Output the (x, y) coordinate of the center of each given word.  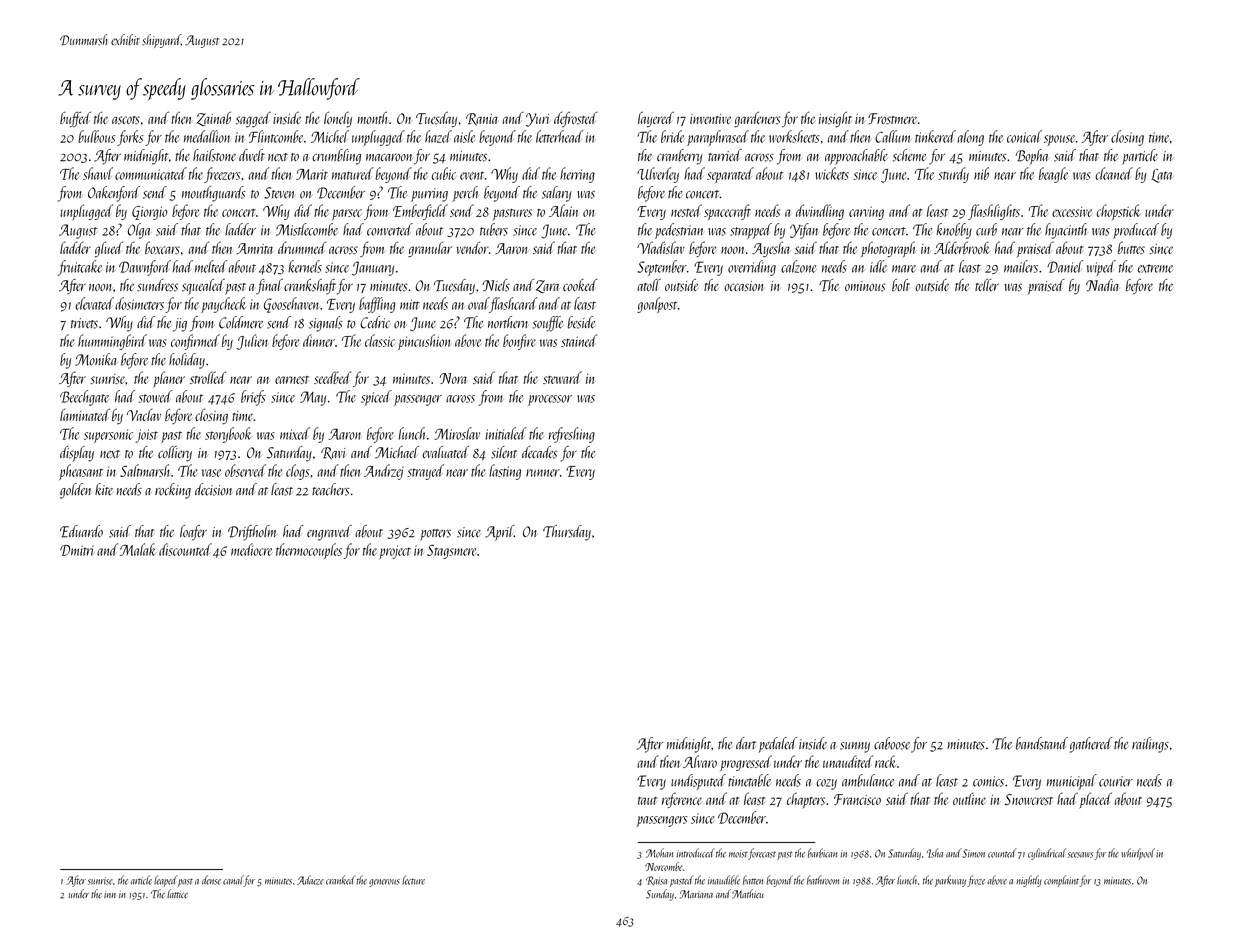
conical (1024, 136)
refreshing (571, 435)
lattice (177, 894)
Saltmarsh (145, 470)
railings (1150, 745)
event (472, 175)
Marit (312, 174)
